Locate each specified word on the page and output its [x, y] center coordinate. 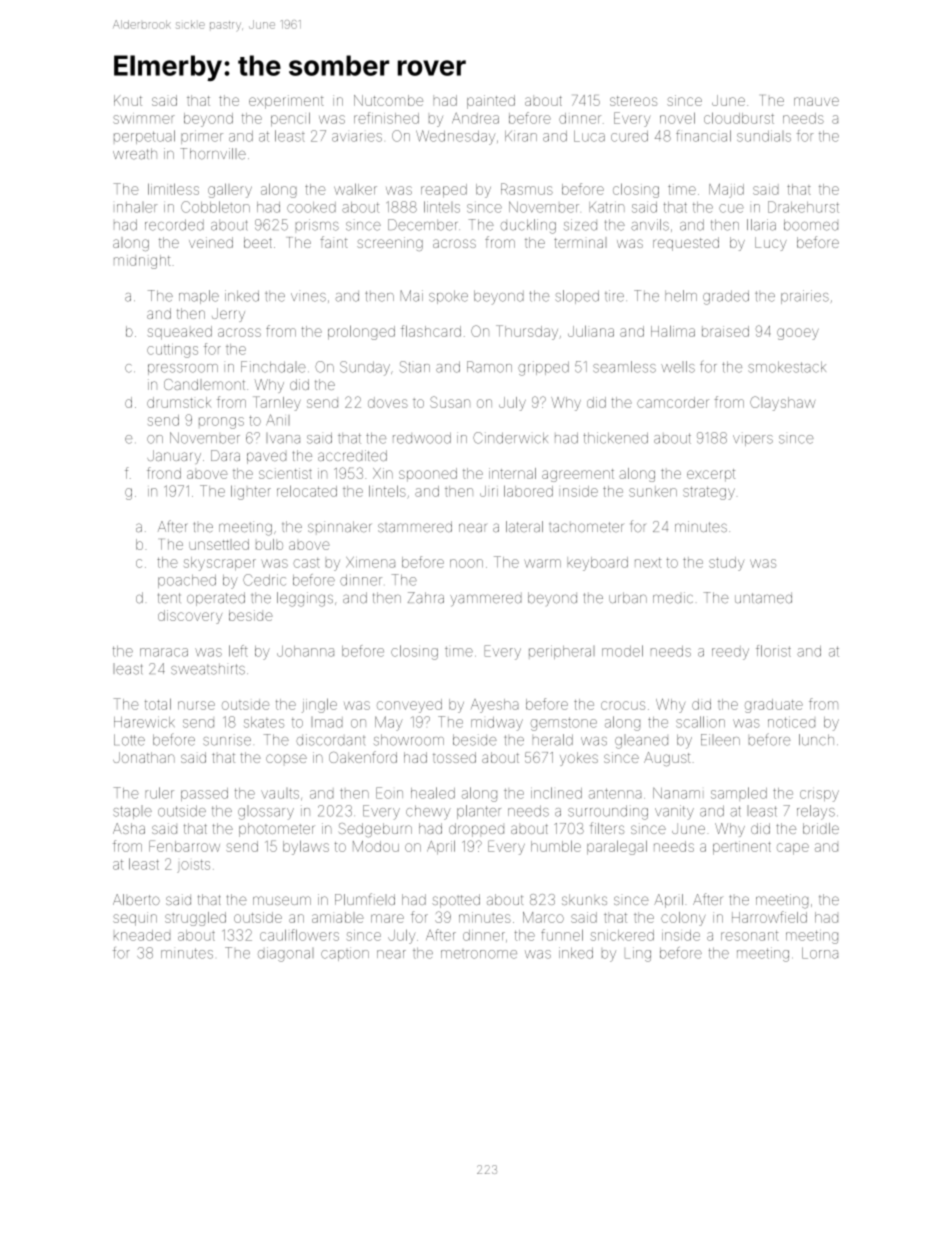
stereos [633, 101]
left [238, 651]
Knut [128, 100]
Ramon [489, 367]
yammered [485, 600]
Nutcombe [388, 100]
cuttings [172, 351]
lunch [816, 740]
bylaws [306, 847]
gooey [798, 334]
